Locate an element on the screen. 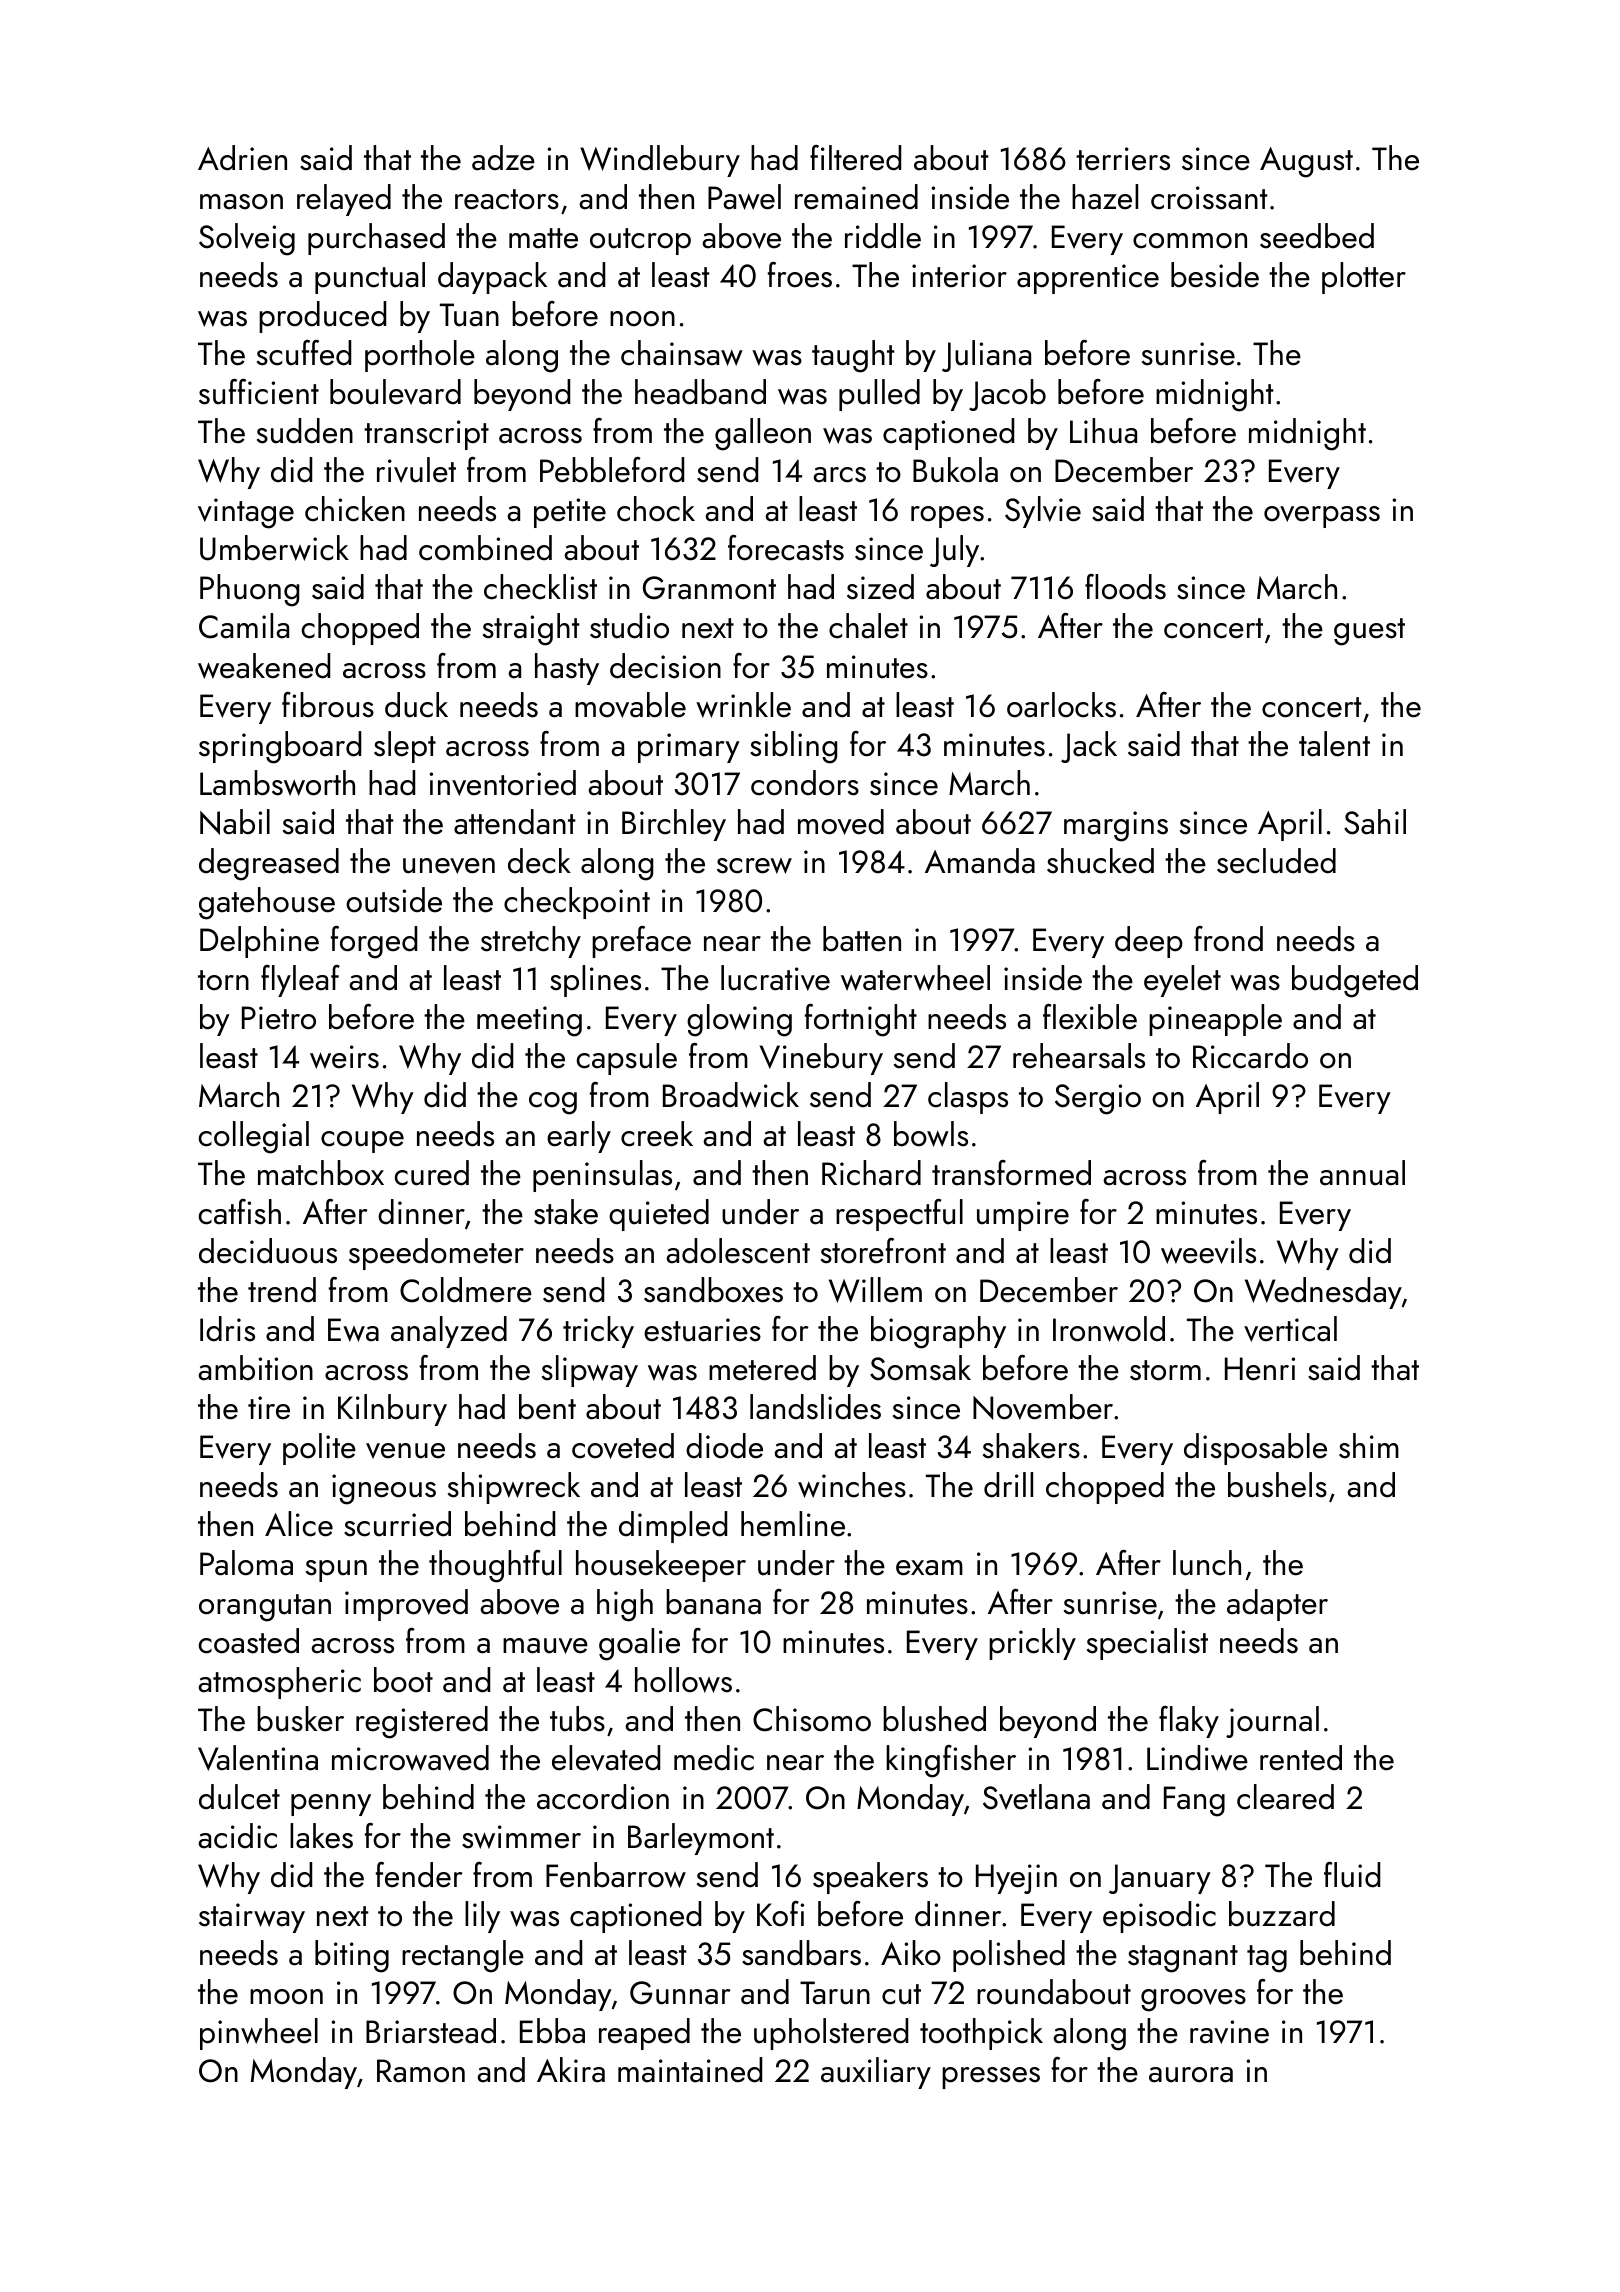 This screenshot has width=1620, height=2292. chainsaw is located at coordinates (682, 353).
